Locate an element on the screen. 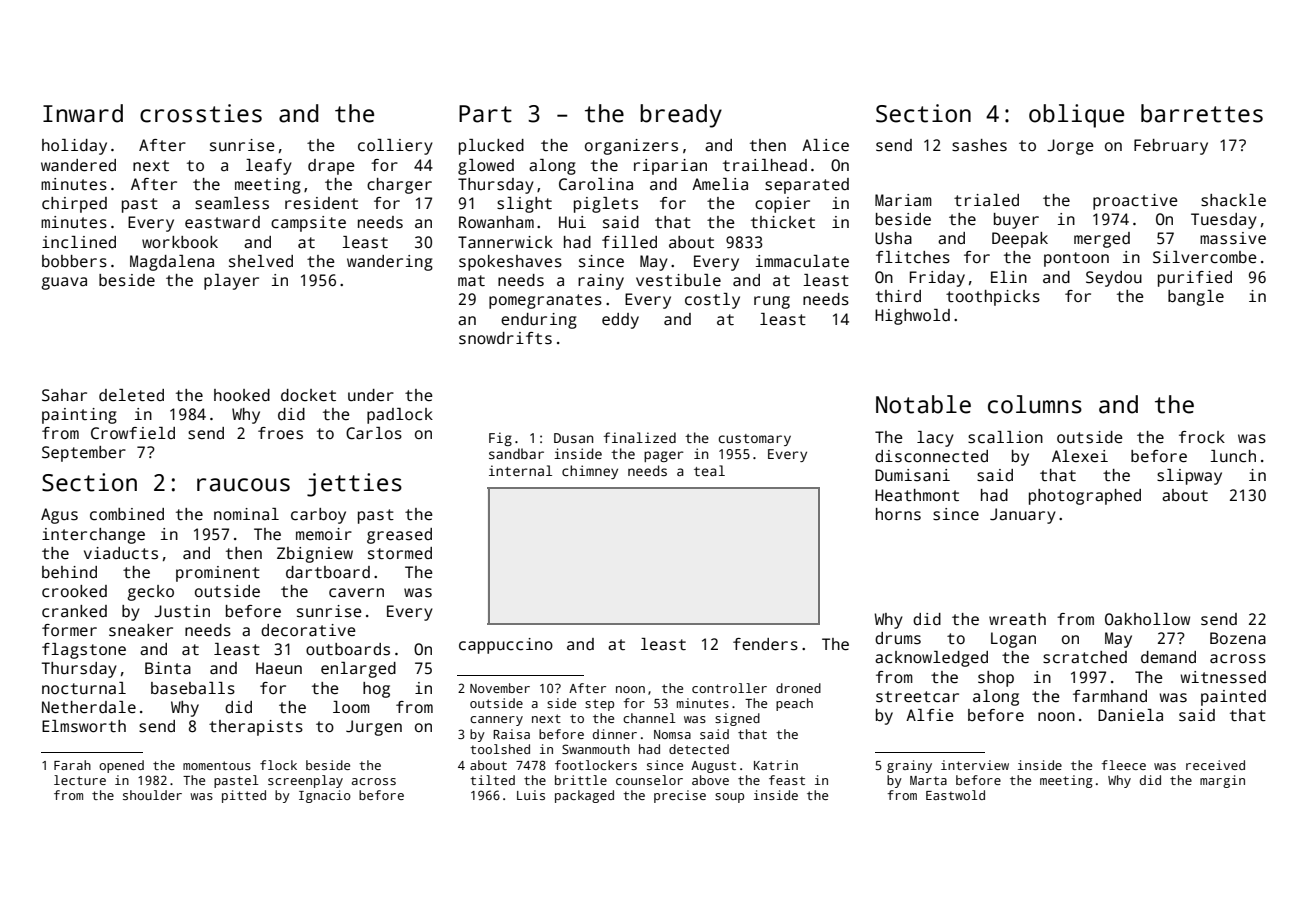 This screenshot has height=924, width=1308. Daniela is located at coordinates (1130, 715).
